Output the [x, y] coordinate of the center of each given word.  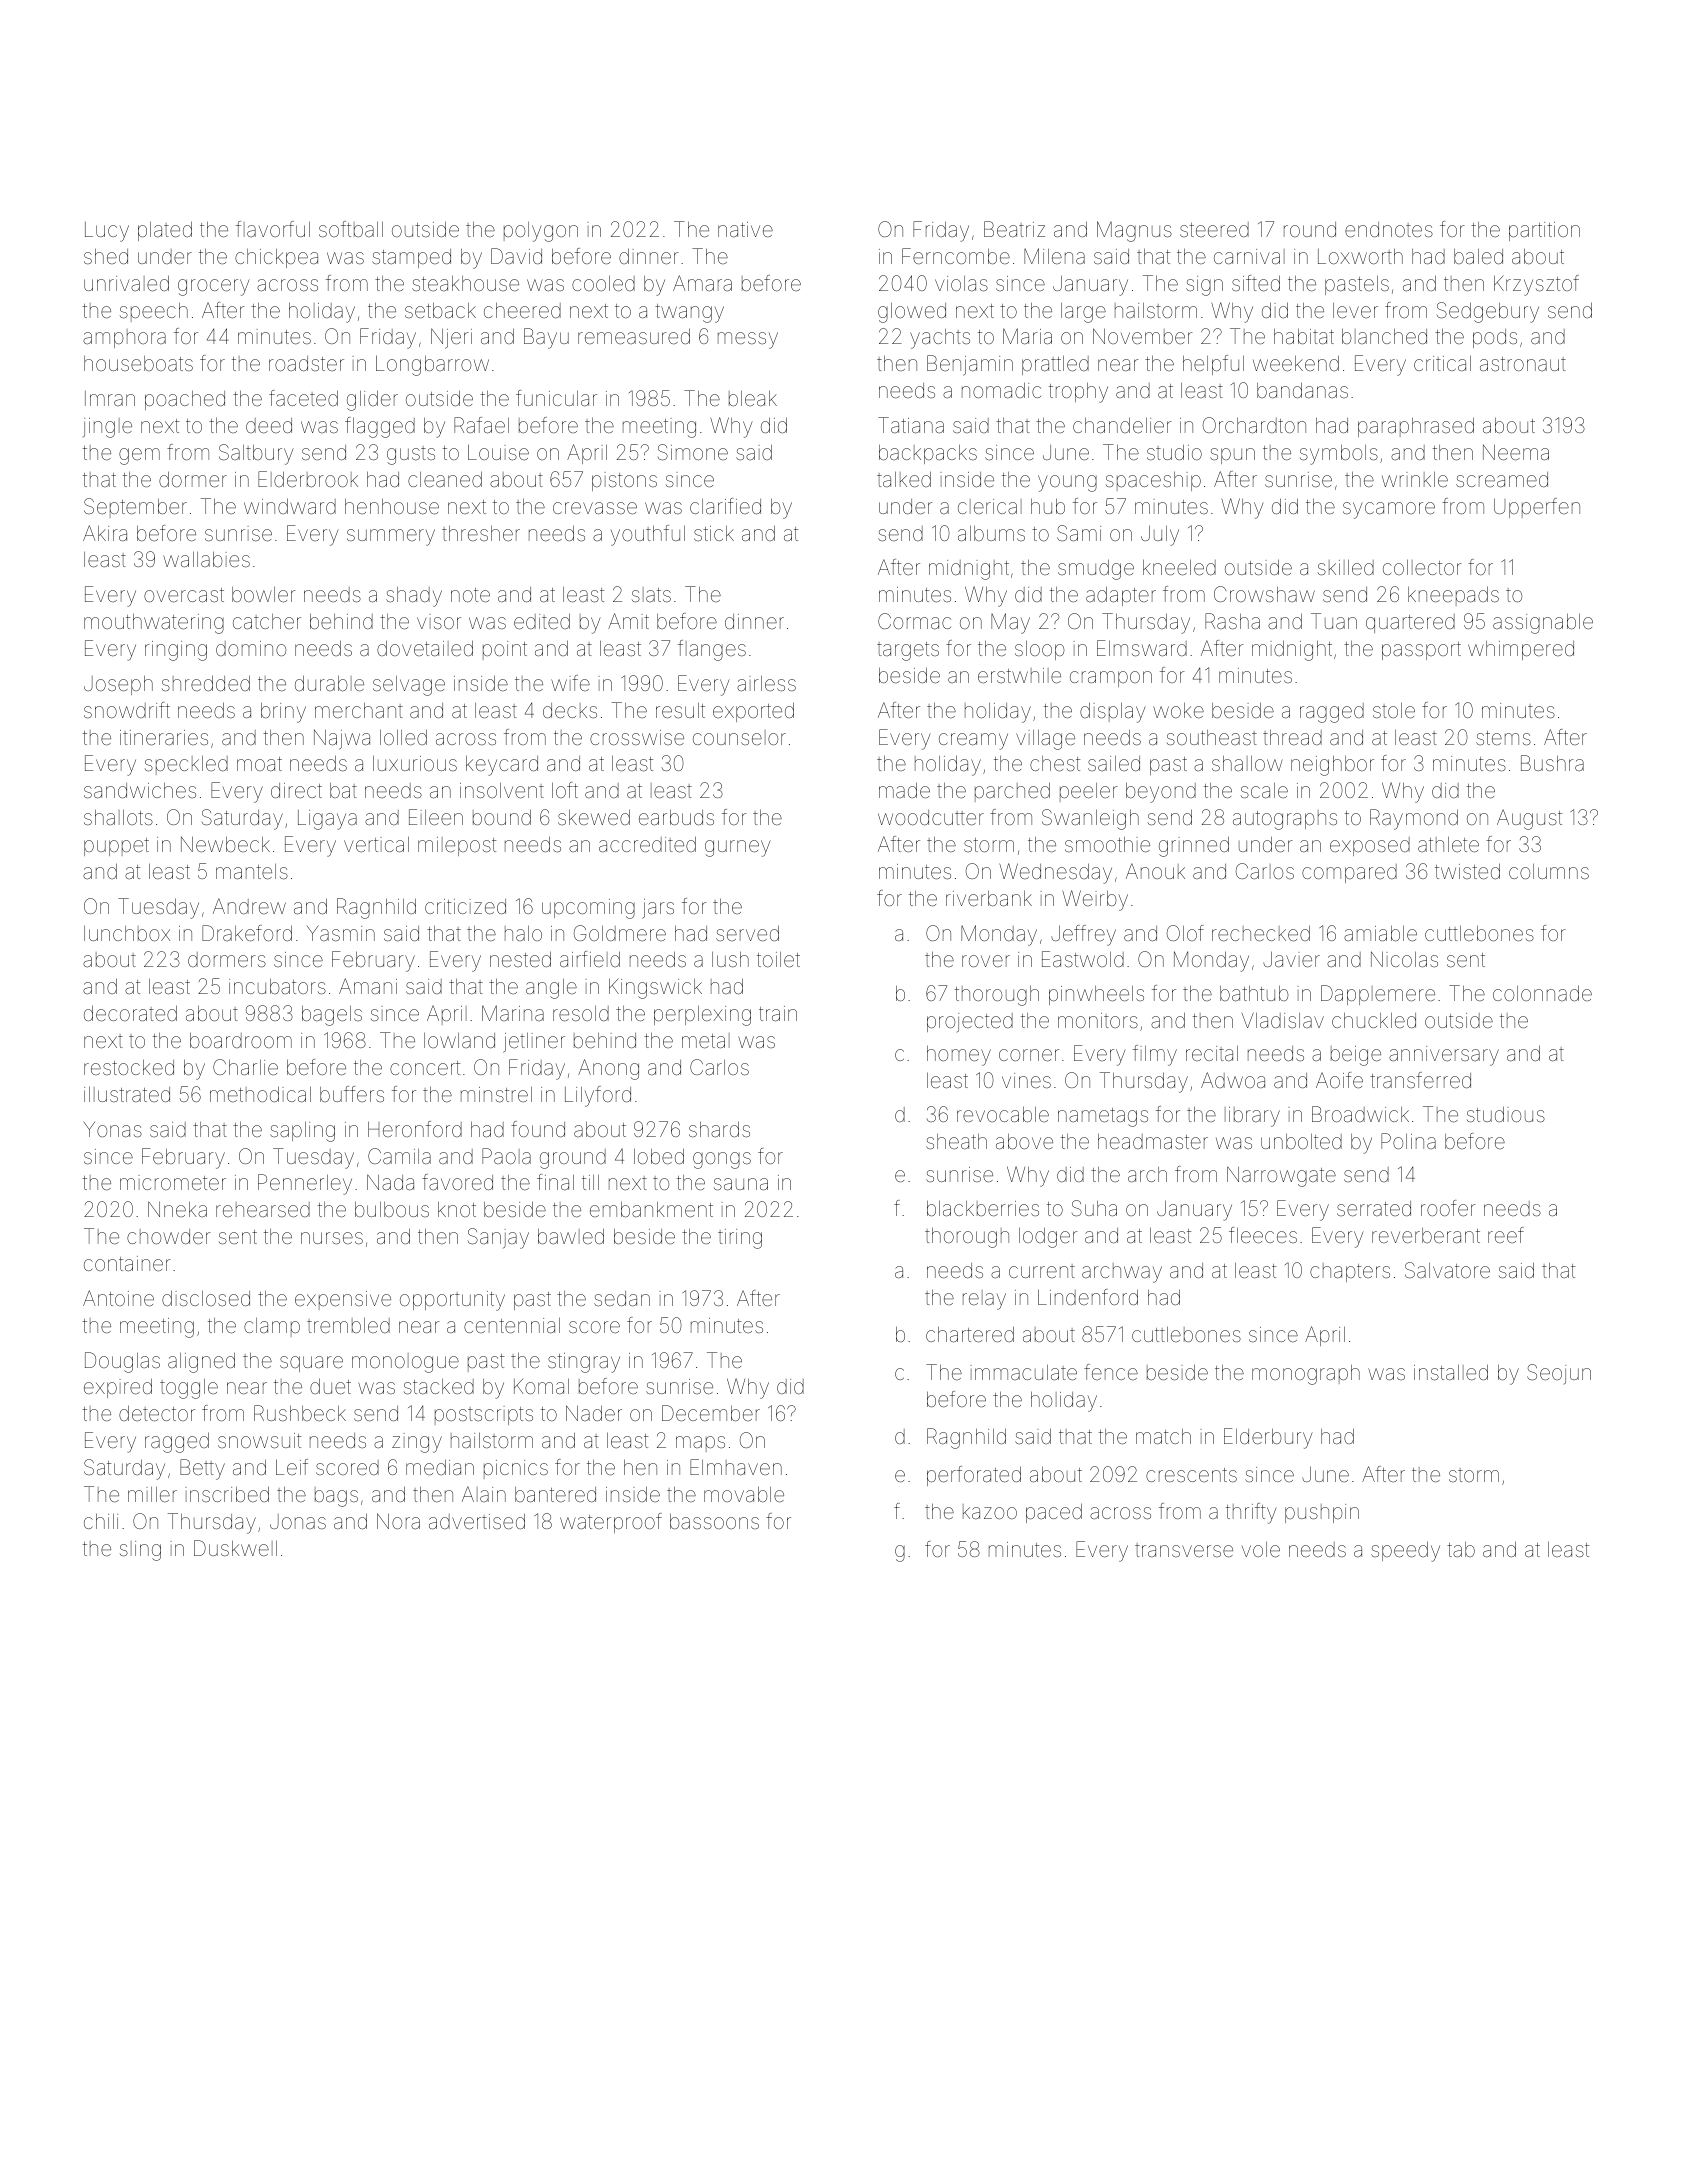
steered [1214, 229]
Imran [110, 398]
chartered [970, 1334]
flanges [712, 650]
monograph [1306, 1375]
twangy [689, 313]
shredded [206, 683]
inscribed [227, 1494]
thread [1292, 737]
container [127, 1263]
